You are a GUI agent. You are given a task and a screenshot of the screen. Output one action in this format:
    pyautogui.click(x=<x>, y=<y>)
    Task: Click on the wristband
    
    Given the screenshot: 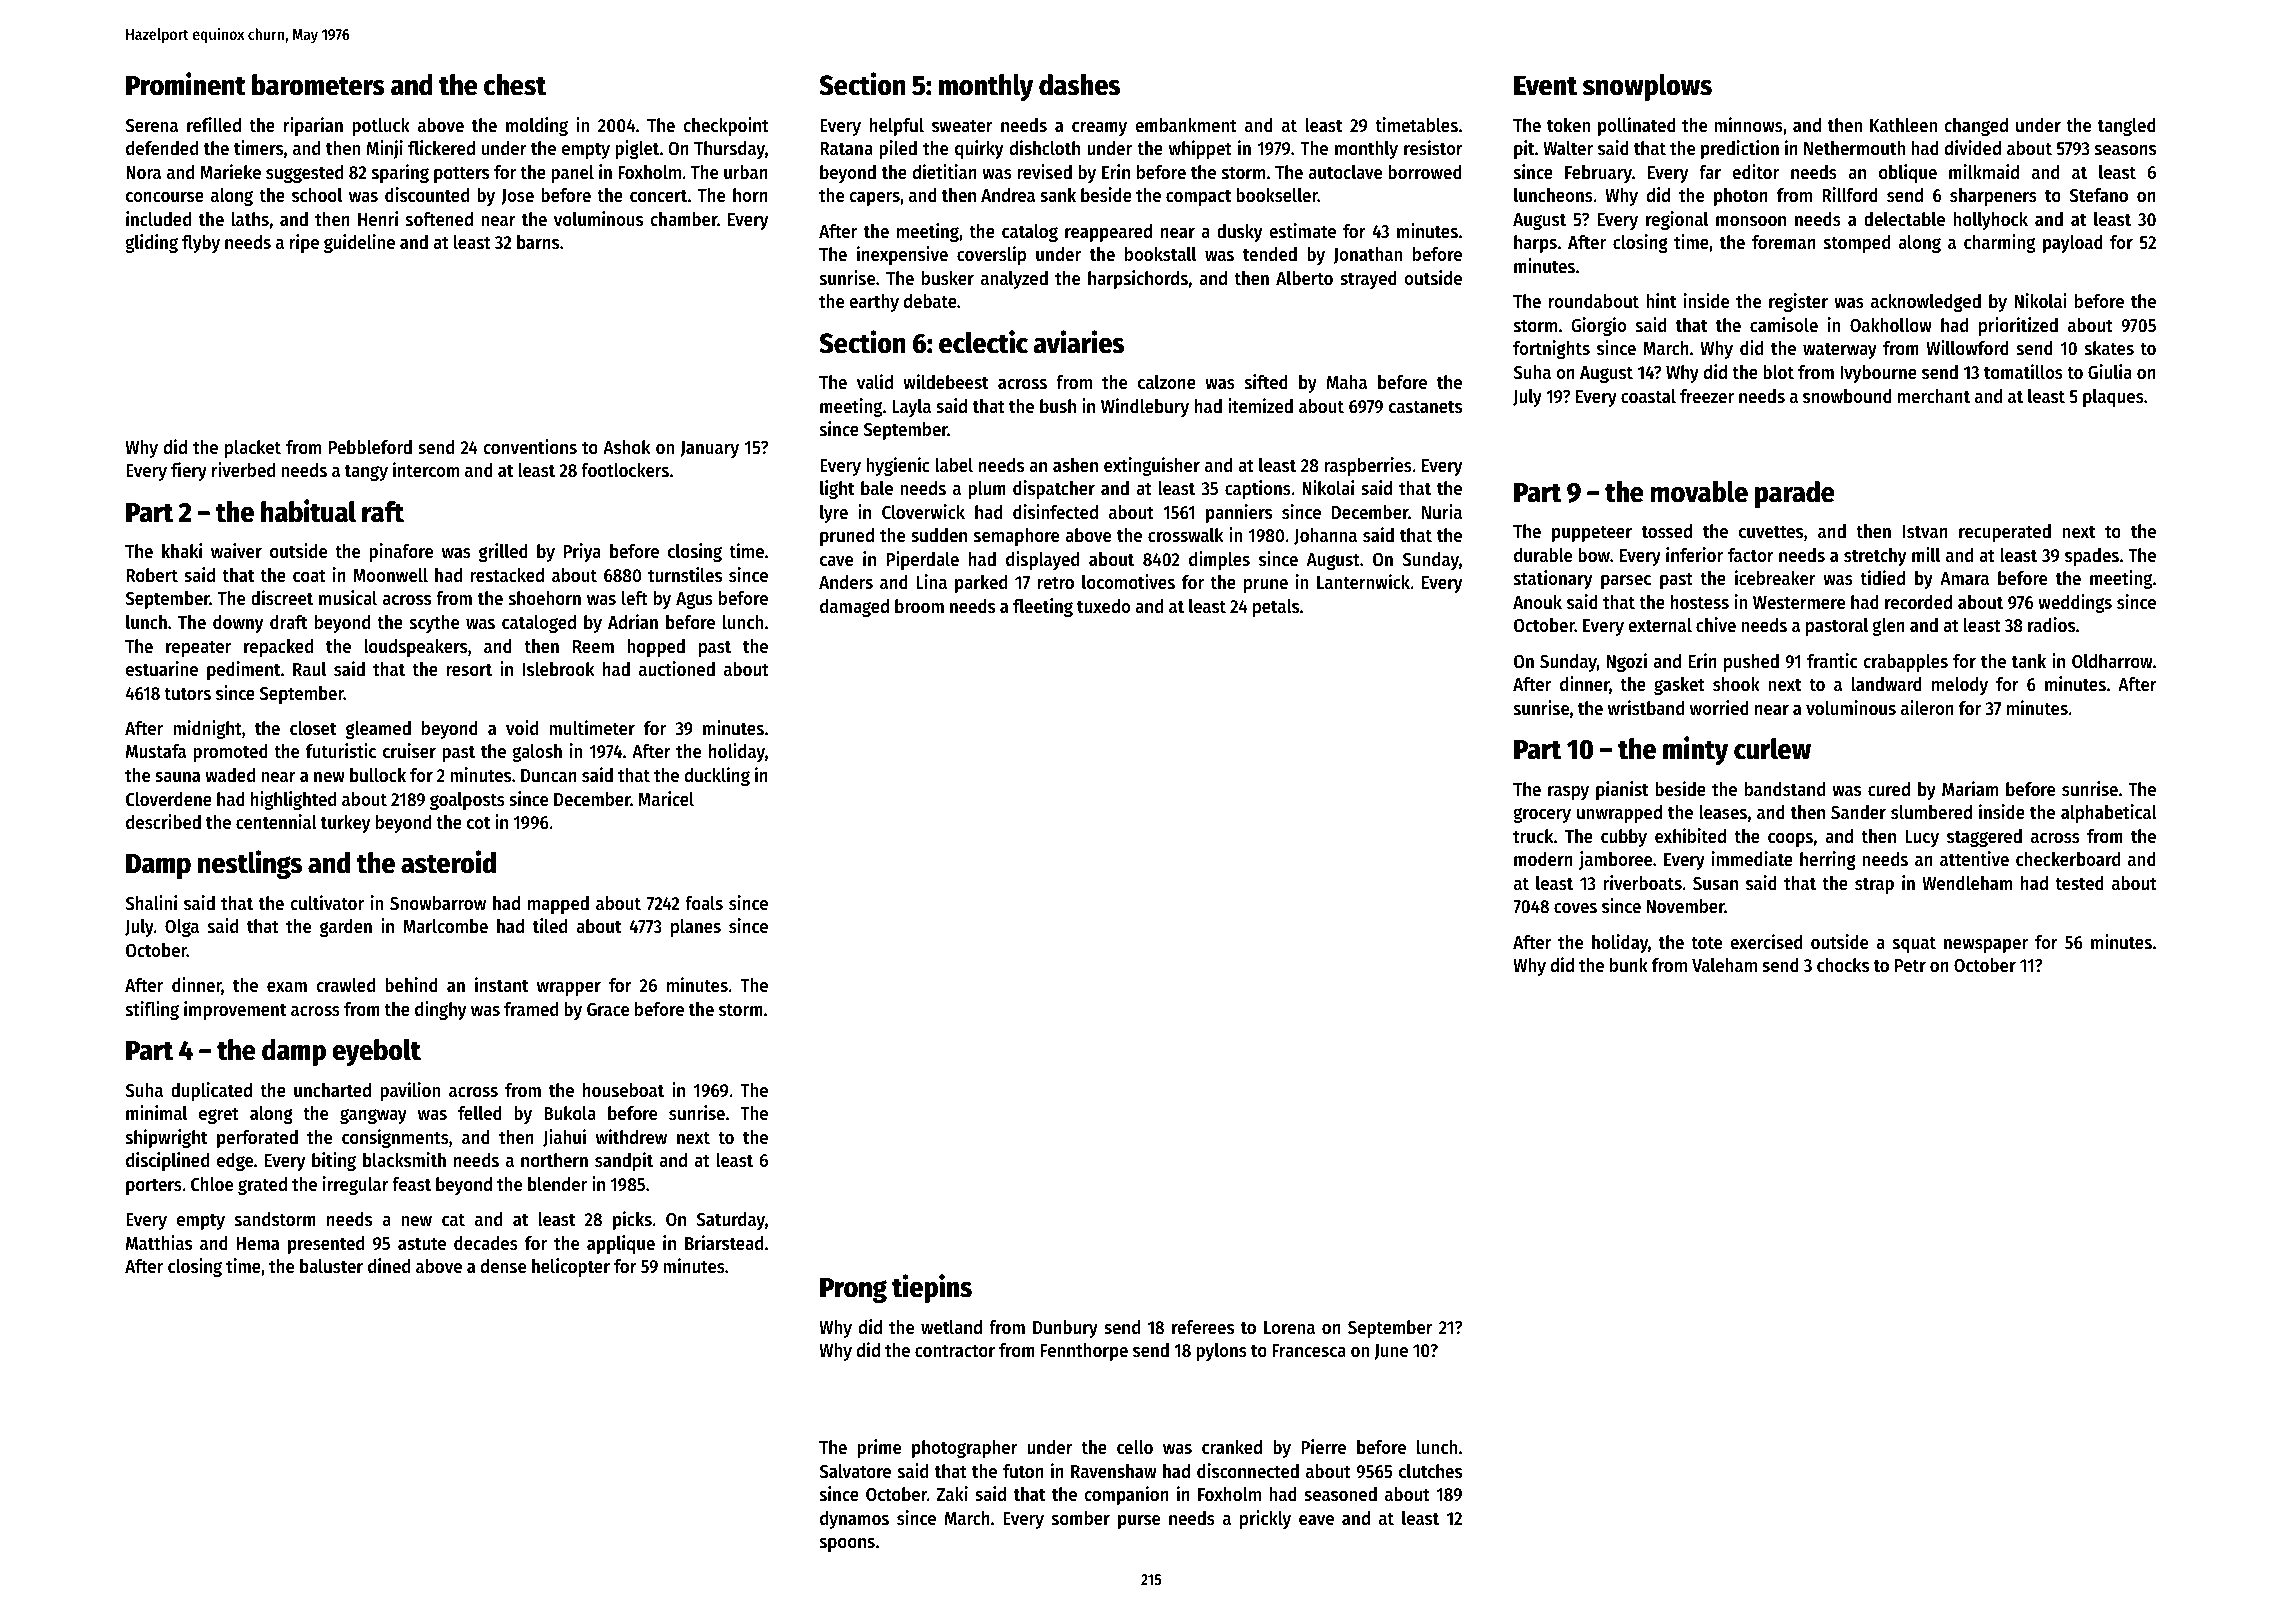 What is the action you would take?
    pyautogui.click(x=1646, y=708)
